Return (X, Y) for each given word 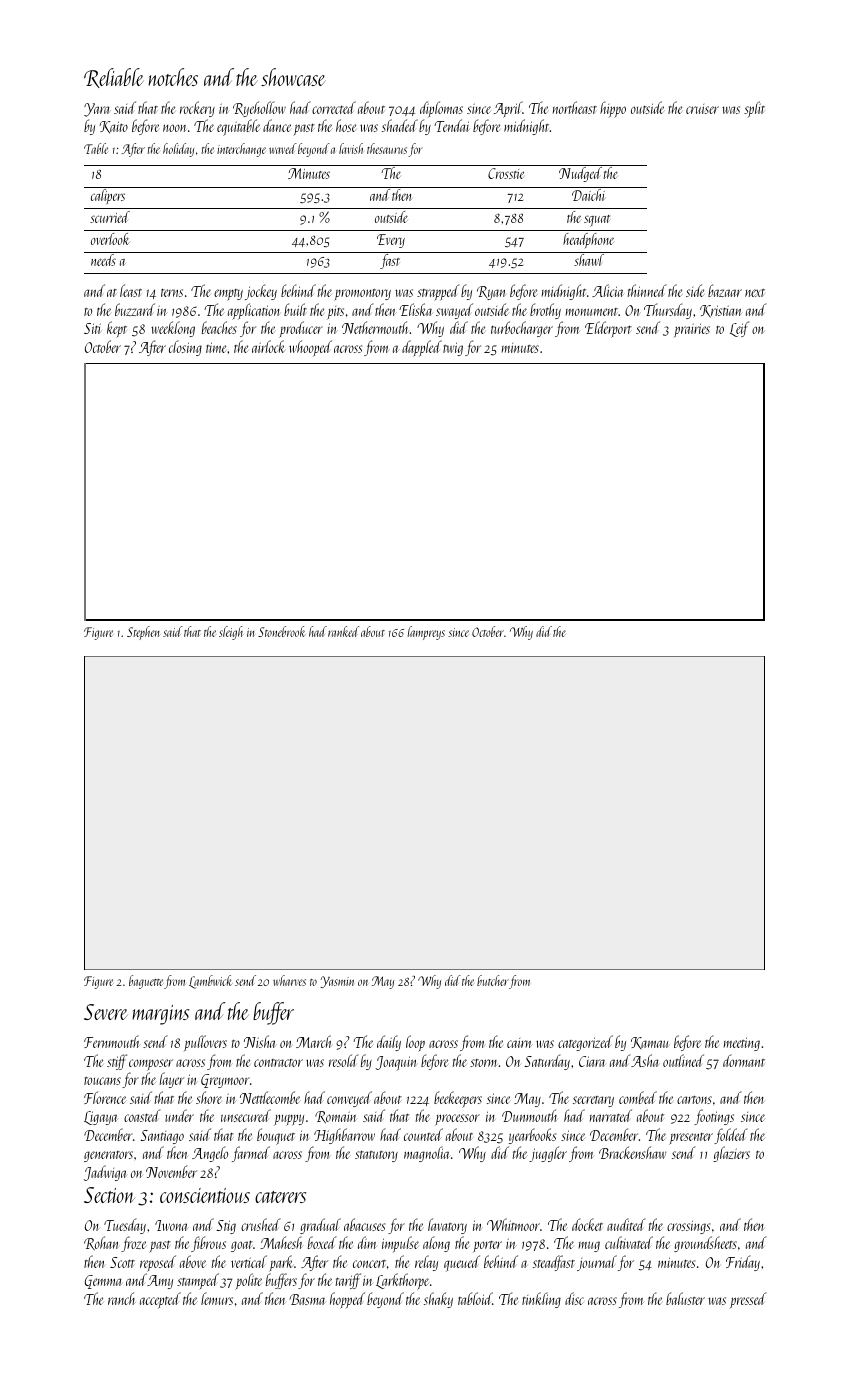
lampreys (426, 633)
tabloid (475, 1298)
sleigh (231, 633)
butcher (493, 980)
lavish (351, 148)
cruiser (702, 109)
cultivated (629, 1242)
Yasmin (337, 982)
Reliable (113, 78)
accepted (160, 1300)
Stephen (143, 633)
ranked (344, 631)
